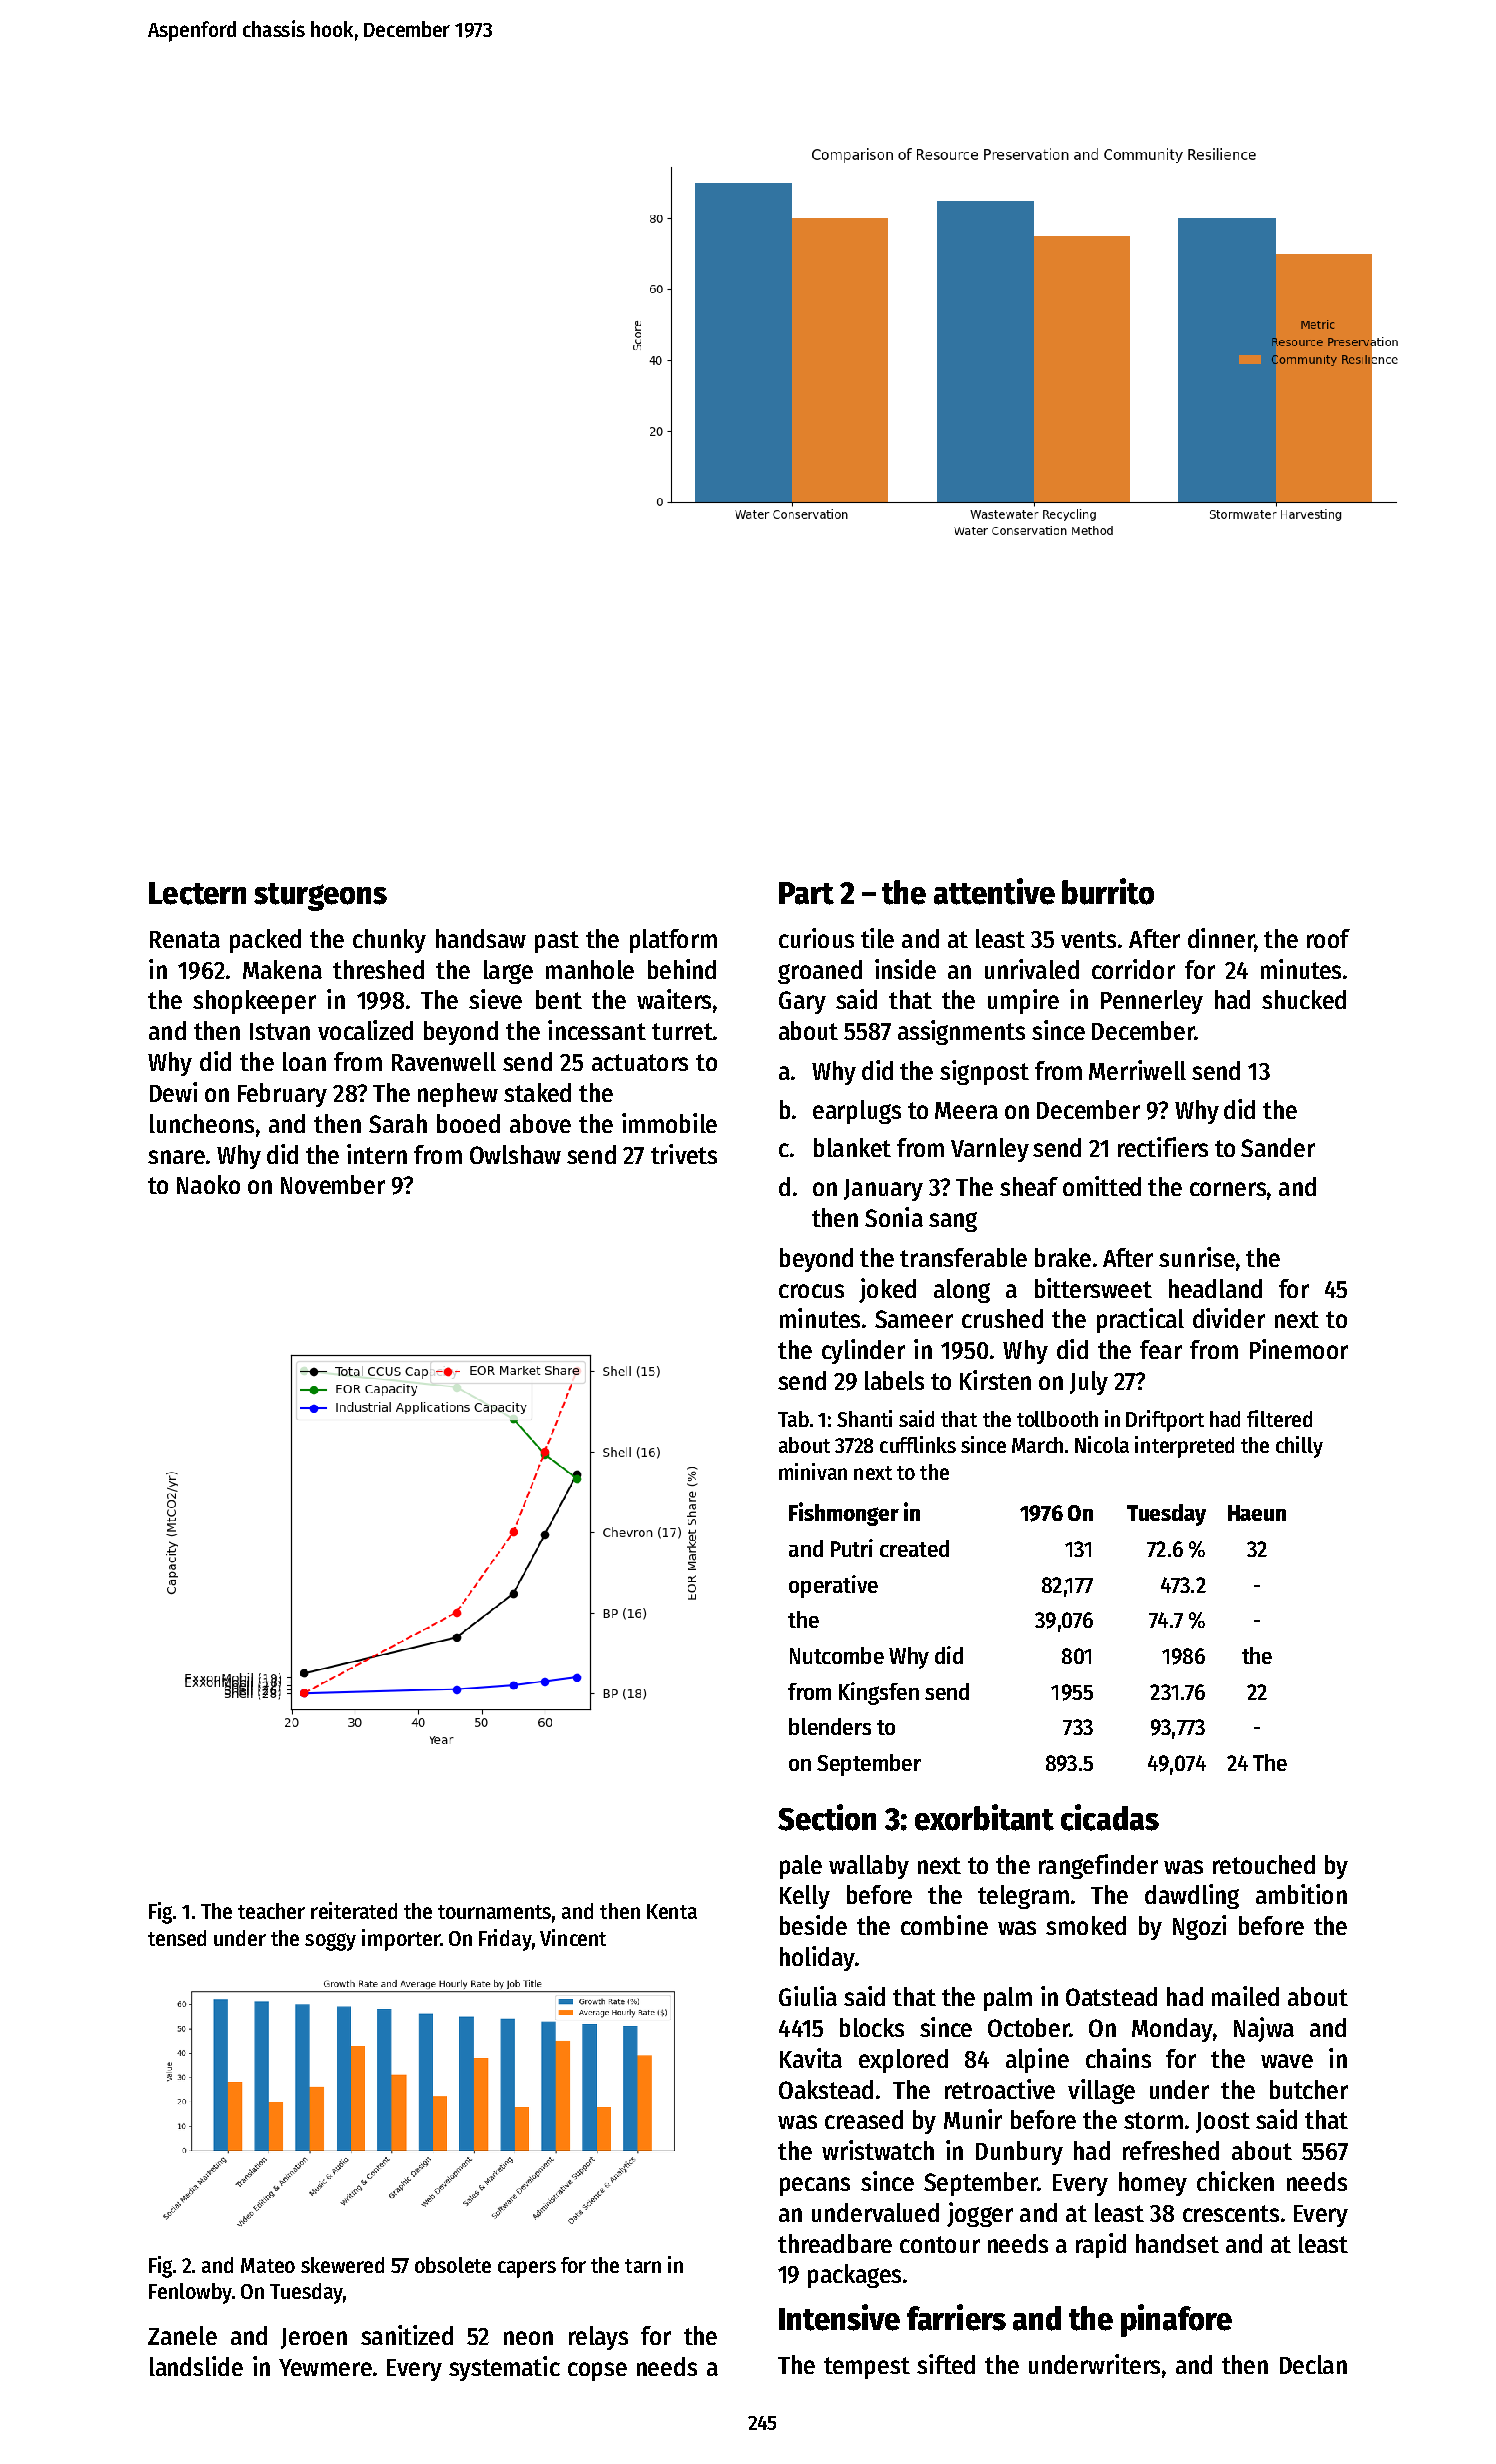 The height and width of the screenshot is (2464, 1496). Describe the element at coordinates (254, 1002) in the screenshot. I see `shopkeeper` at that location.
